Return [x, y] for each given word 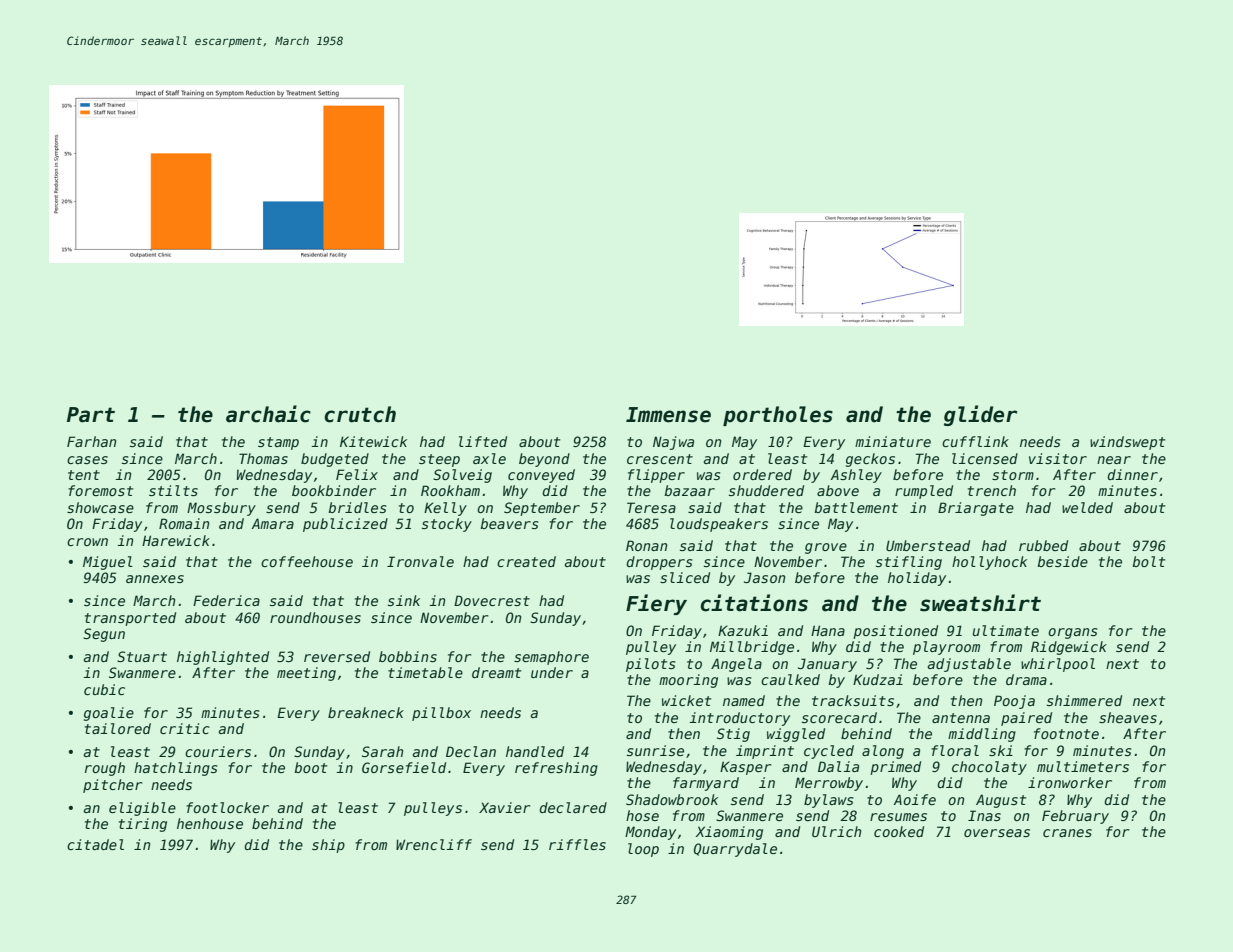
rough [105, 769]
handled [535, 751]
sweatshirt [980, 603]
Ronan [646, 545]
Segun [104, 635]
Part [91, 415]
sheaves [1128, 717]
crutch [360, 414]
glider [980, 415]
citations [754, 603]
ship [328, 846]
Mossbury [221, 509]
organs [1072, 633]
